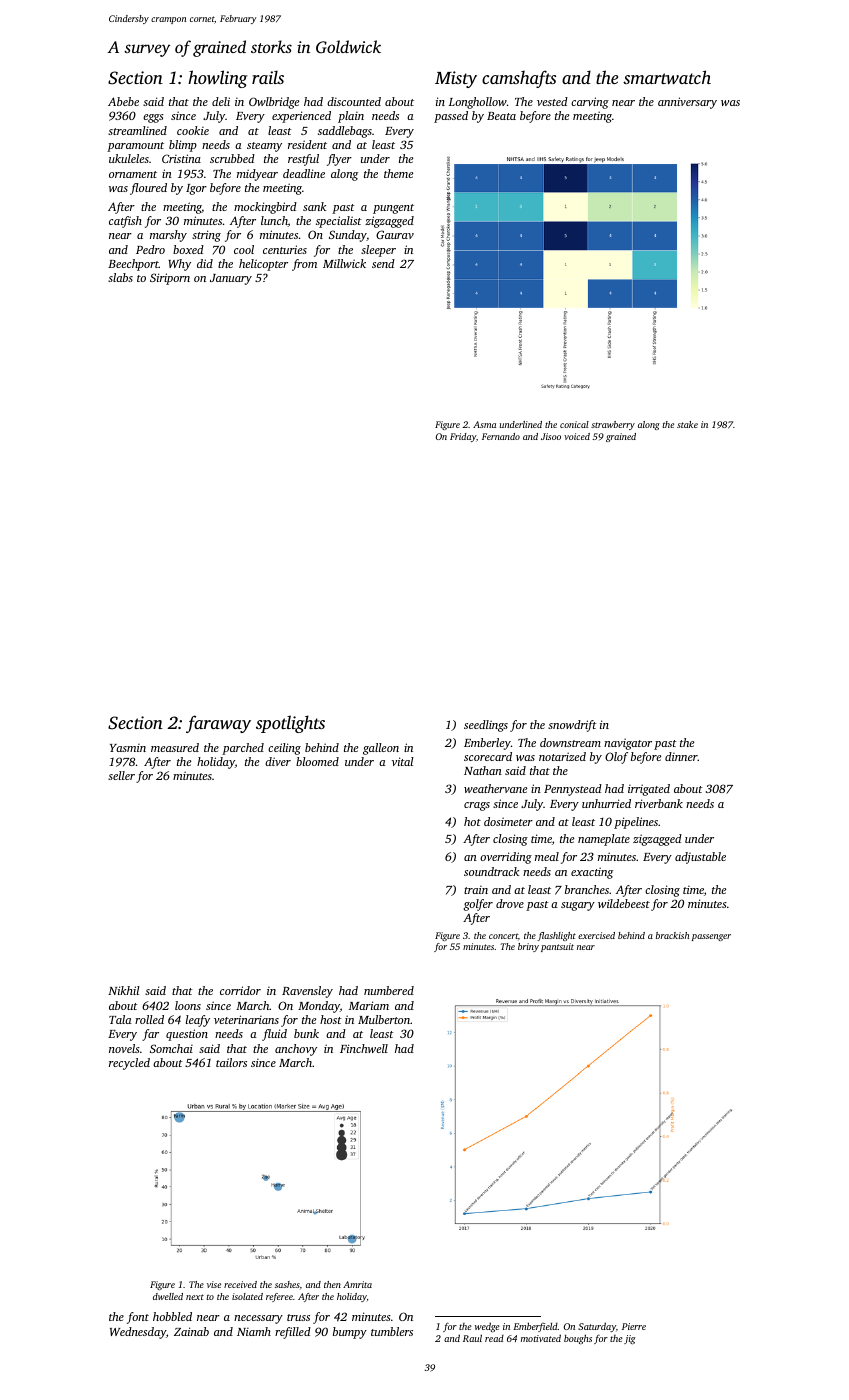  What do you see at coordinates (451, 117) in the document?
I see `passed` at bounding box center [451, 117].
